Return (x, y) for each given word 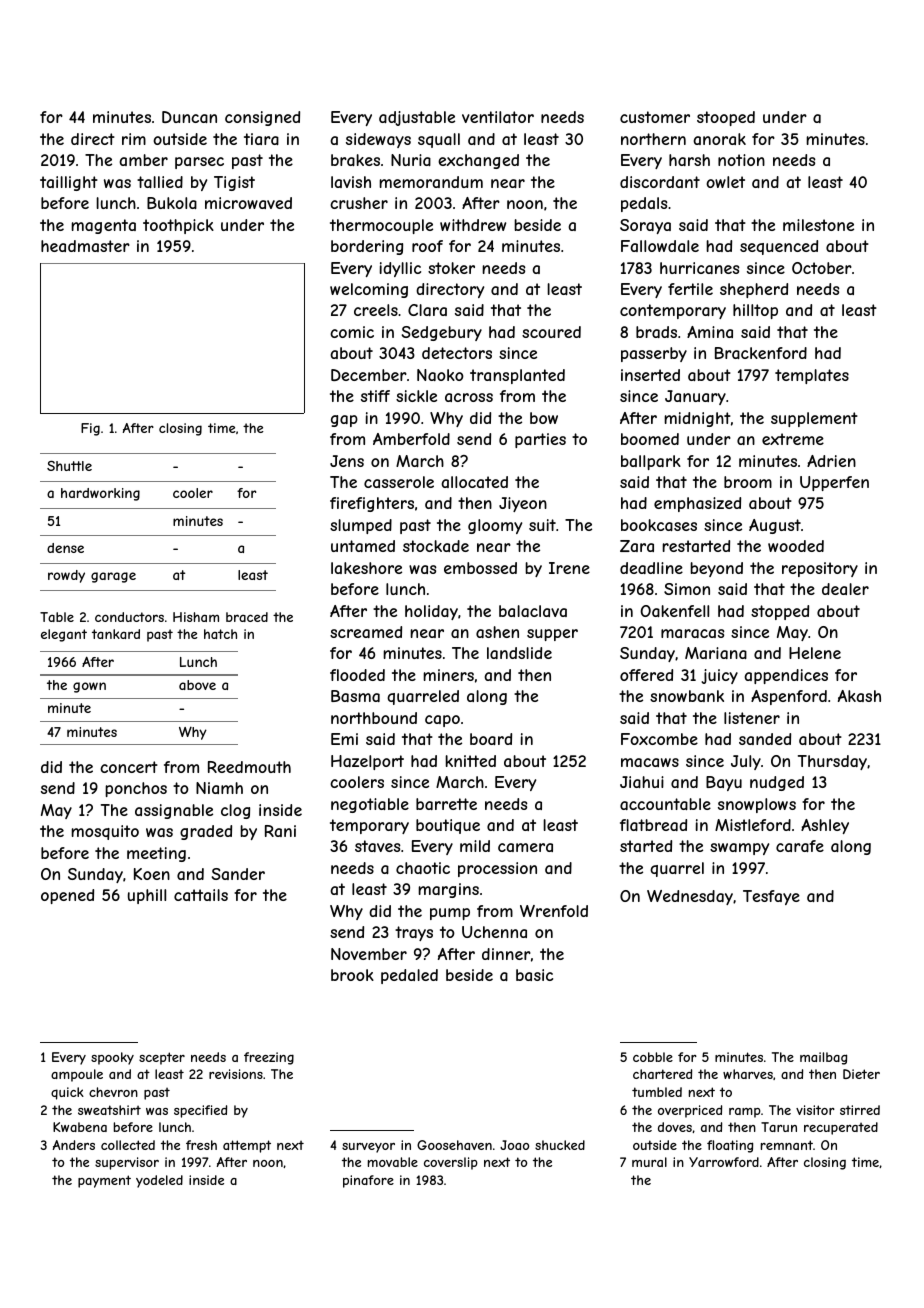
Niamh (219, 788)
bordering (367, 247)
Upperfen (834, 483)
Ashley (825, 826)
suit (542, 525)
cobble (653, 1057)
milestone (818, 225)
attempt (247, 1146)
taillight (69, 183)
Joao (514, 1145)
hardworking (100, 494)
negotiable (370, 805)
